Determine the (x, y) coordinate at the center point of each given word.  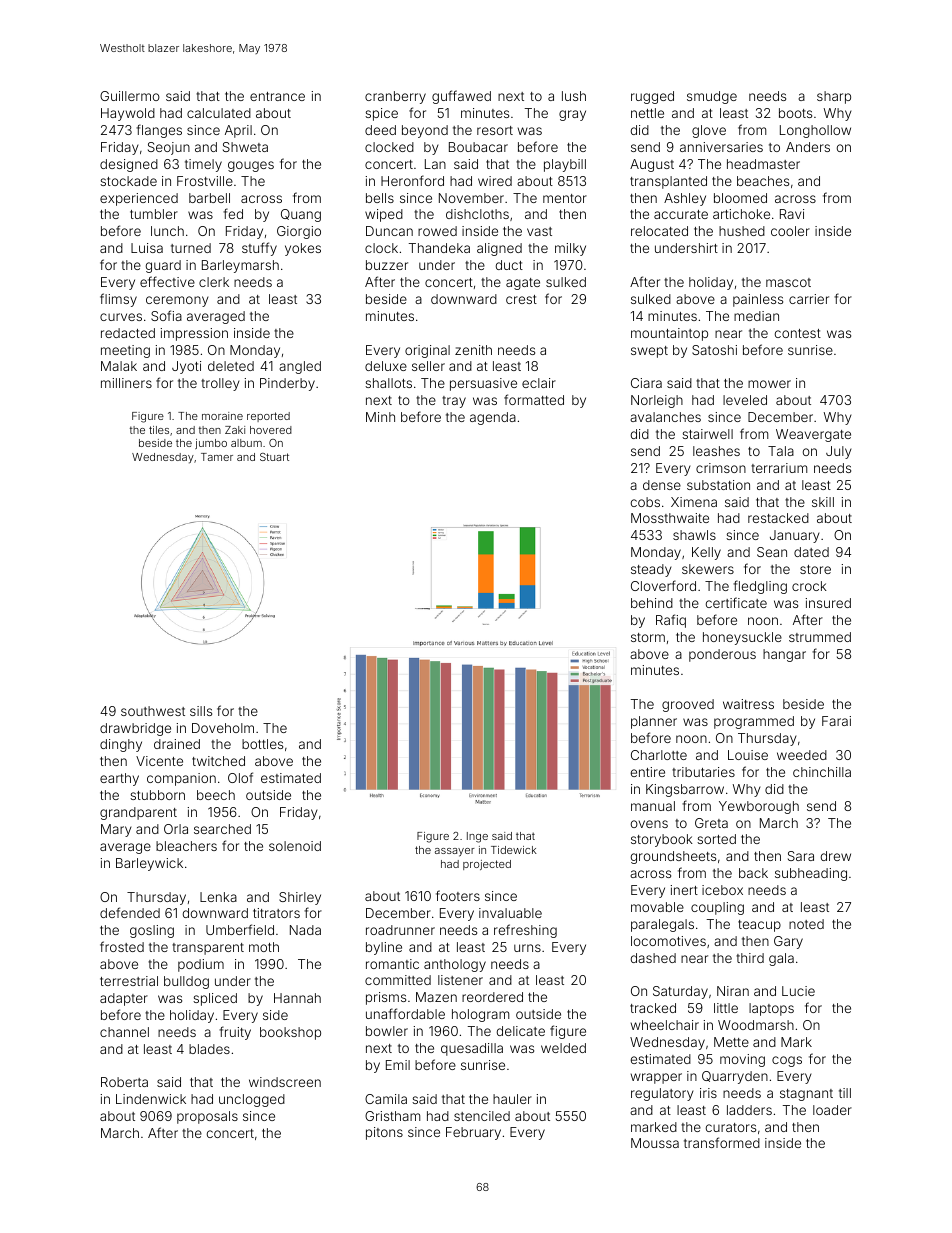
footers (458, 895)
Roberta (124, 1082)
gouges (251, 166)
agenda (493, 418)
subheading (811, 874)
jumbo (211, 444)
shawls (694, 535)
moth (264, 947)
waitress (748, 704)
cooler (790, 231)
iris (708, 1093)
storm (648, 637)
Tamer (217, 457)
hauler (512, 1099)
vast (539, 231)
